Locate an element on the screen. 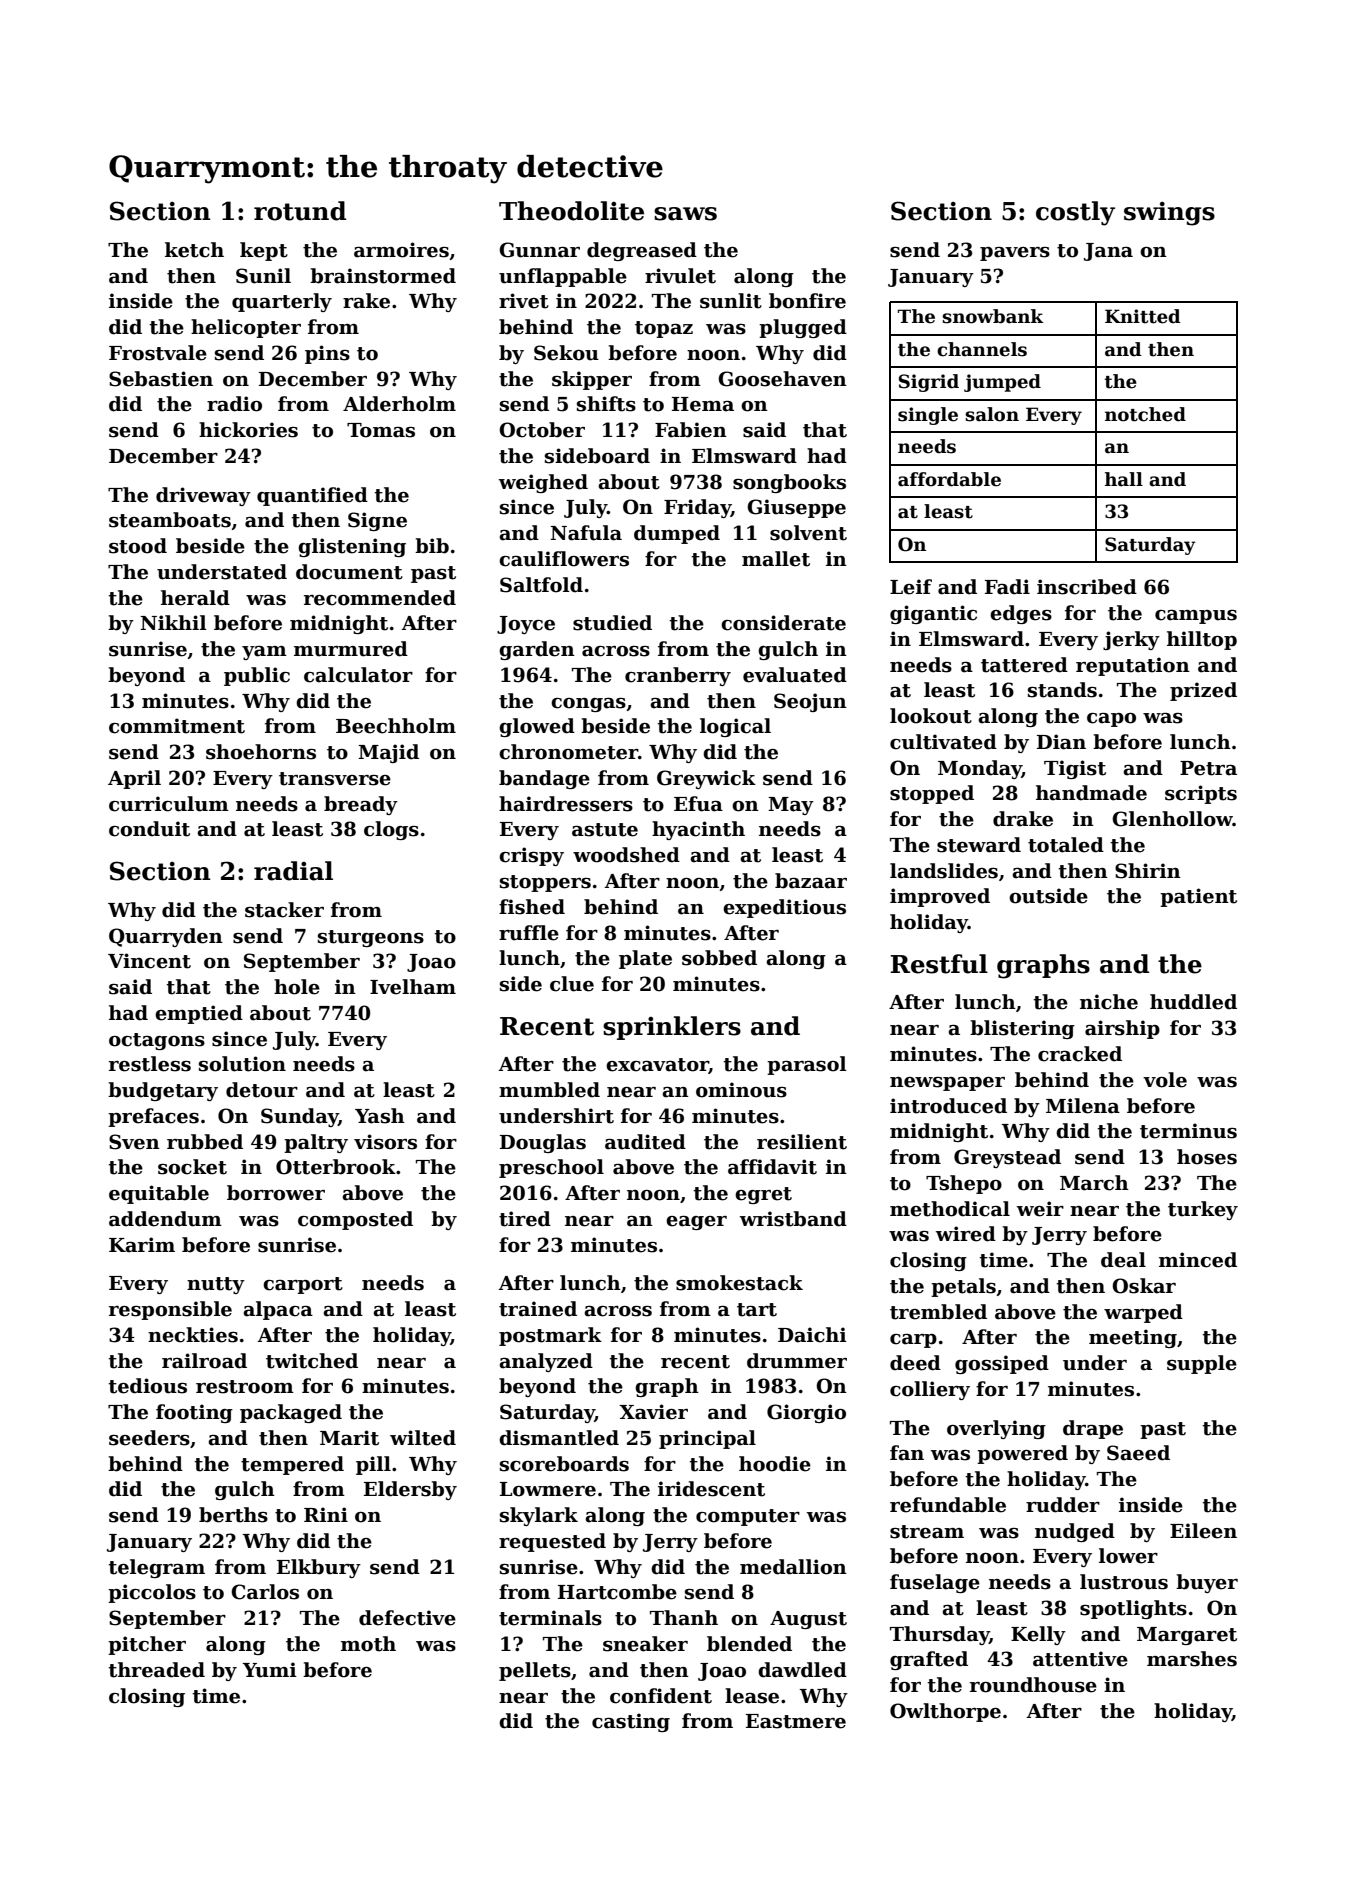  Yumi is located at coordinates (269, 1670).
